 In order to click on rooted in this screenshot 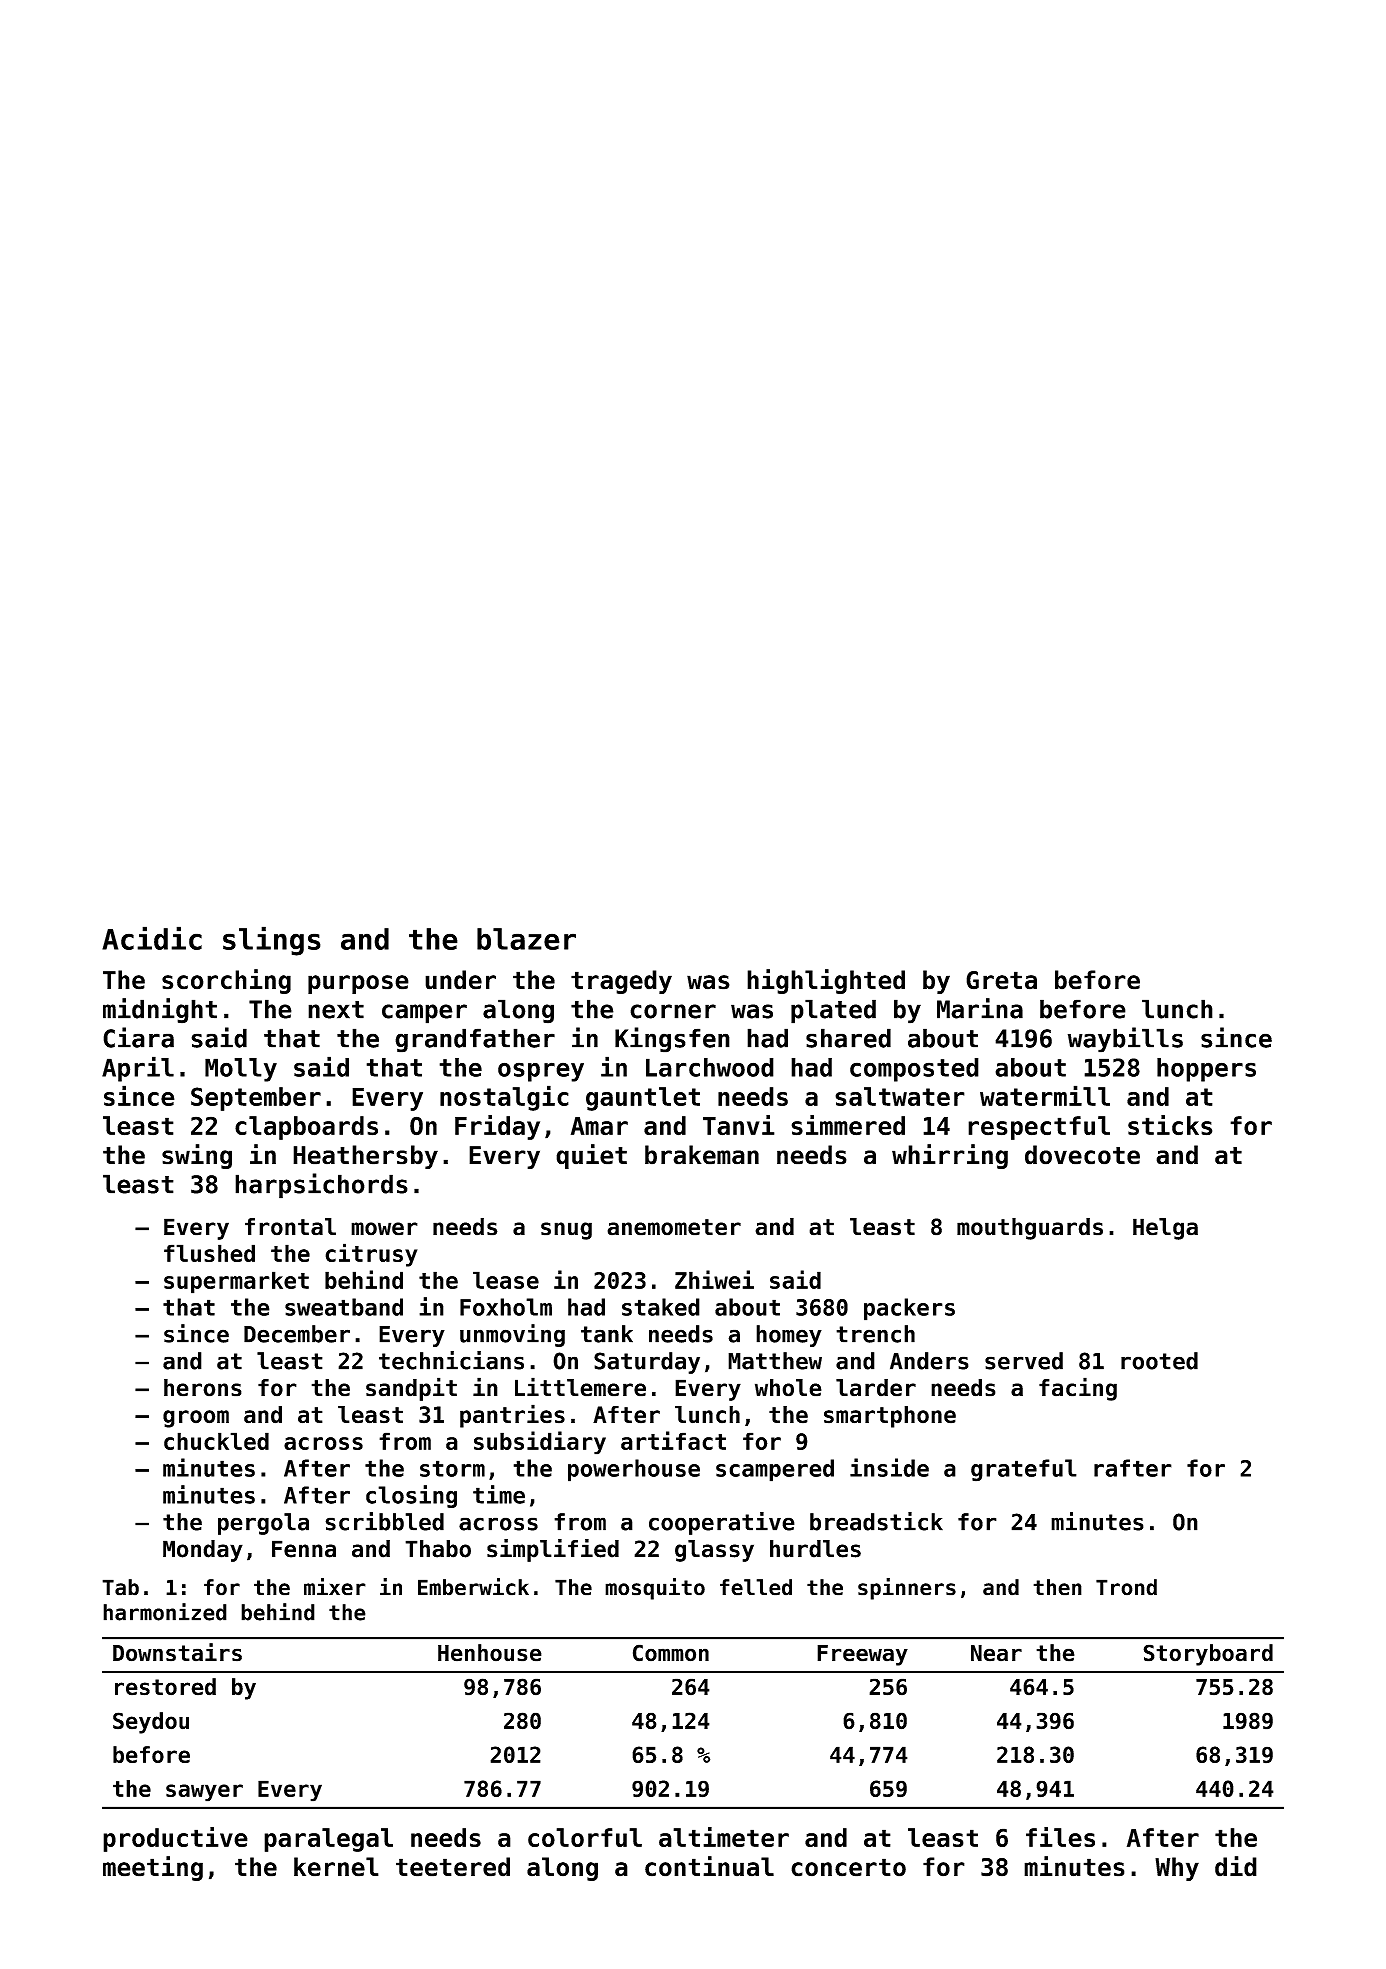, I will do `click(1159, 1361)`.
